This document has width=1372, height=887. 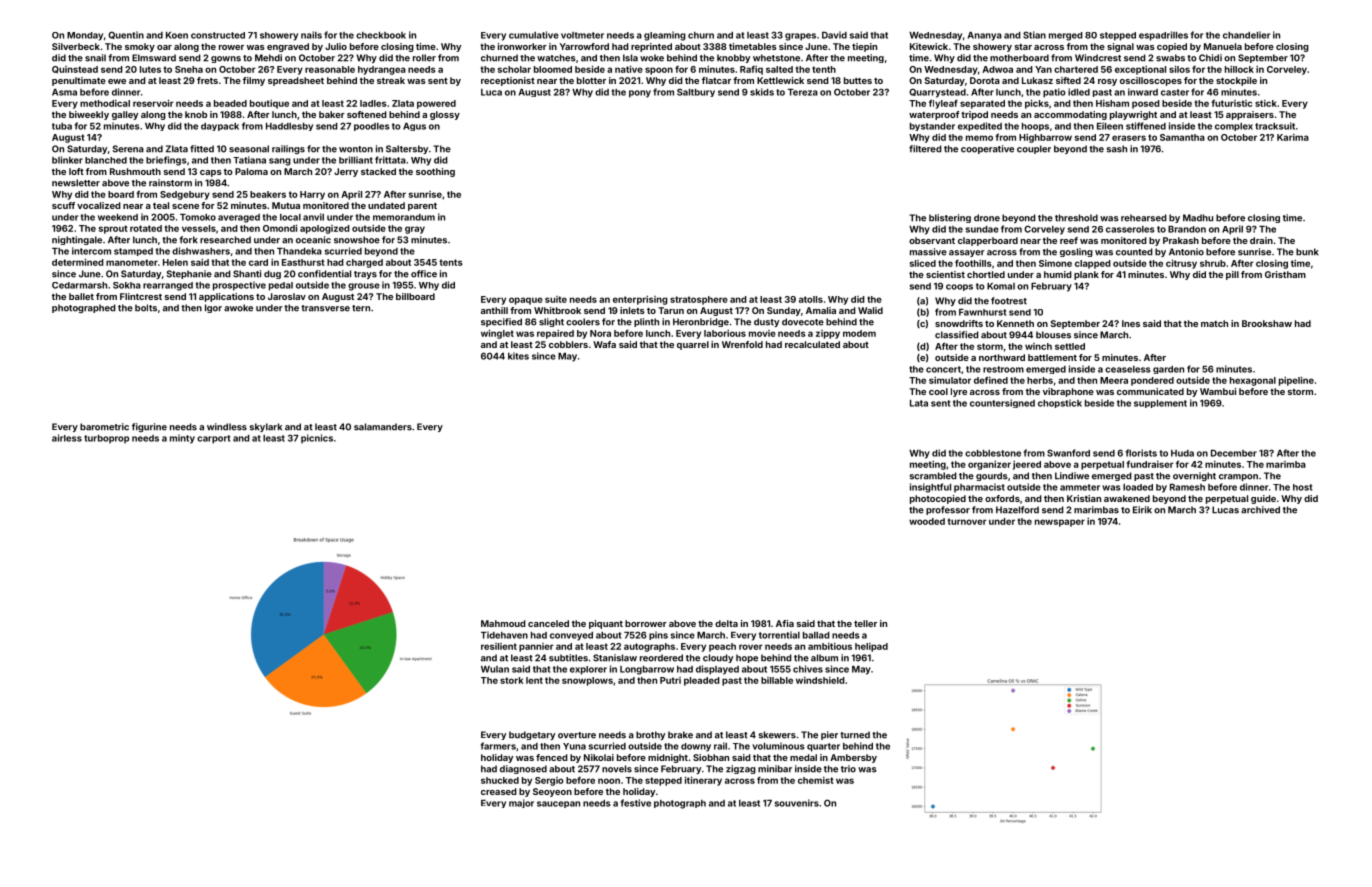 I want to click on Asma, so click(x=64, y=92).
